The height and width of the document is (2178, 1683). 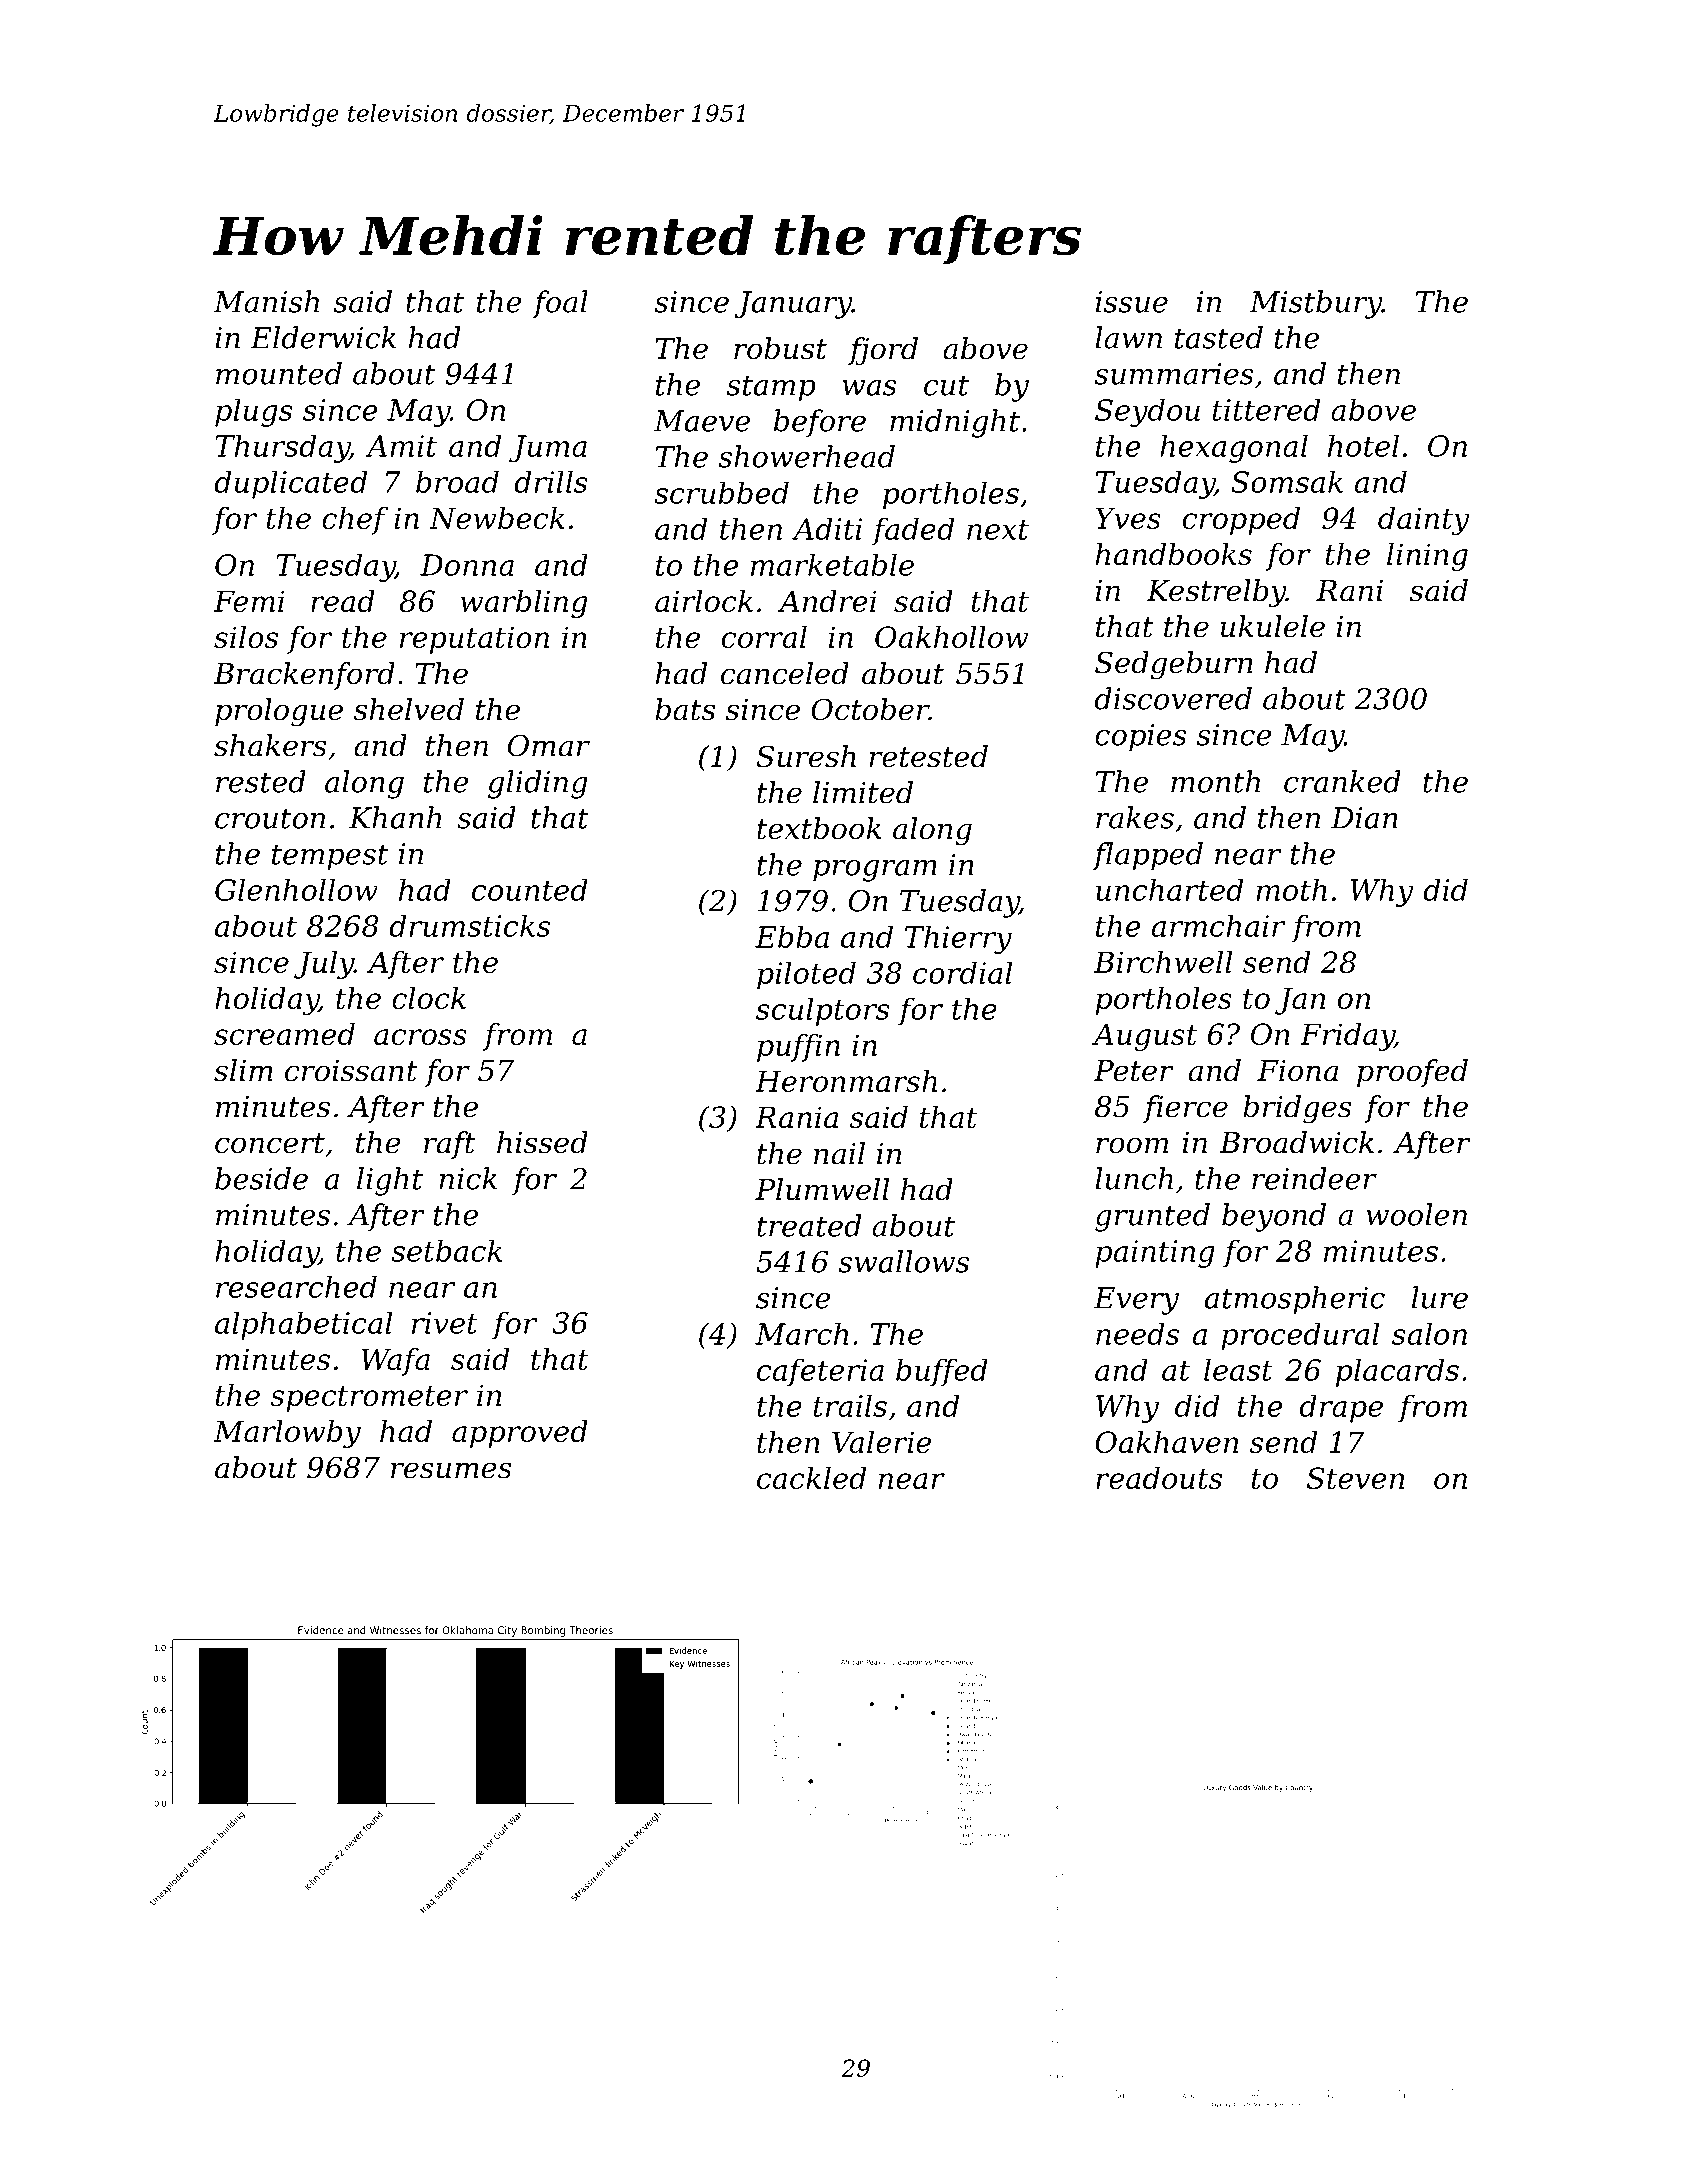 What do you see at coordinates (560, 304) in the document?
I see `foal` at bounding box center [560, 304].
